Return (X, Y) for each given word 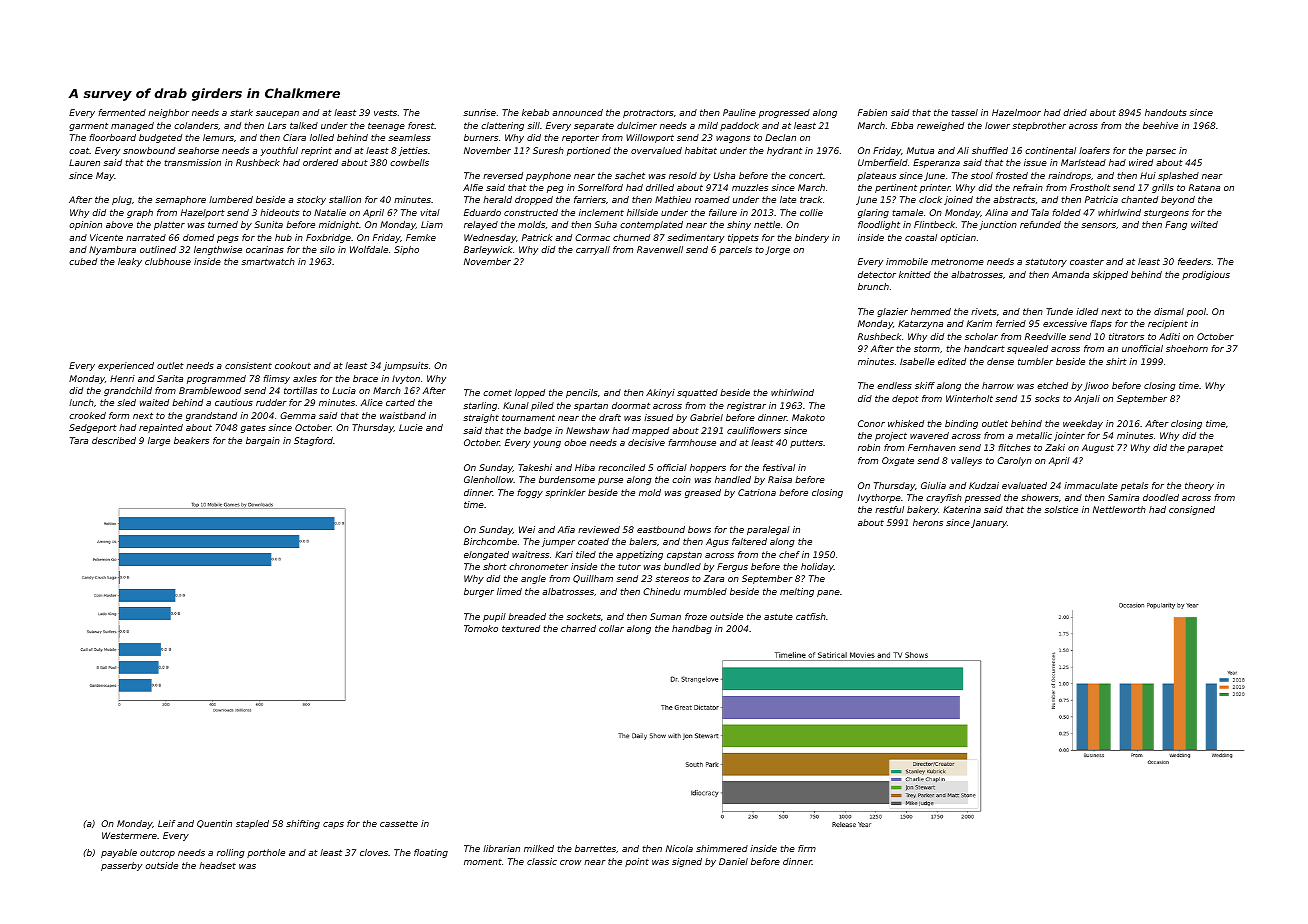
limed (509, 591)
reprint (316, 151)
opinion (85, 225)
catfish (811, 616)
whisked (906, 423)
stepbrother (1039, 126)
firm (807, 848)
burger (479, 592)
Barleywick (488, 250)
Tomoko (481, 628)
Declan (780, 137)
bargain (263, 441)
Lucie (411, 427)
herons (928, 522)
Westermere (129, 835)
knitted (915, 274)
